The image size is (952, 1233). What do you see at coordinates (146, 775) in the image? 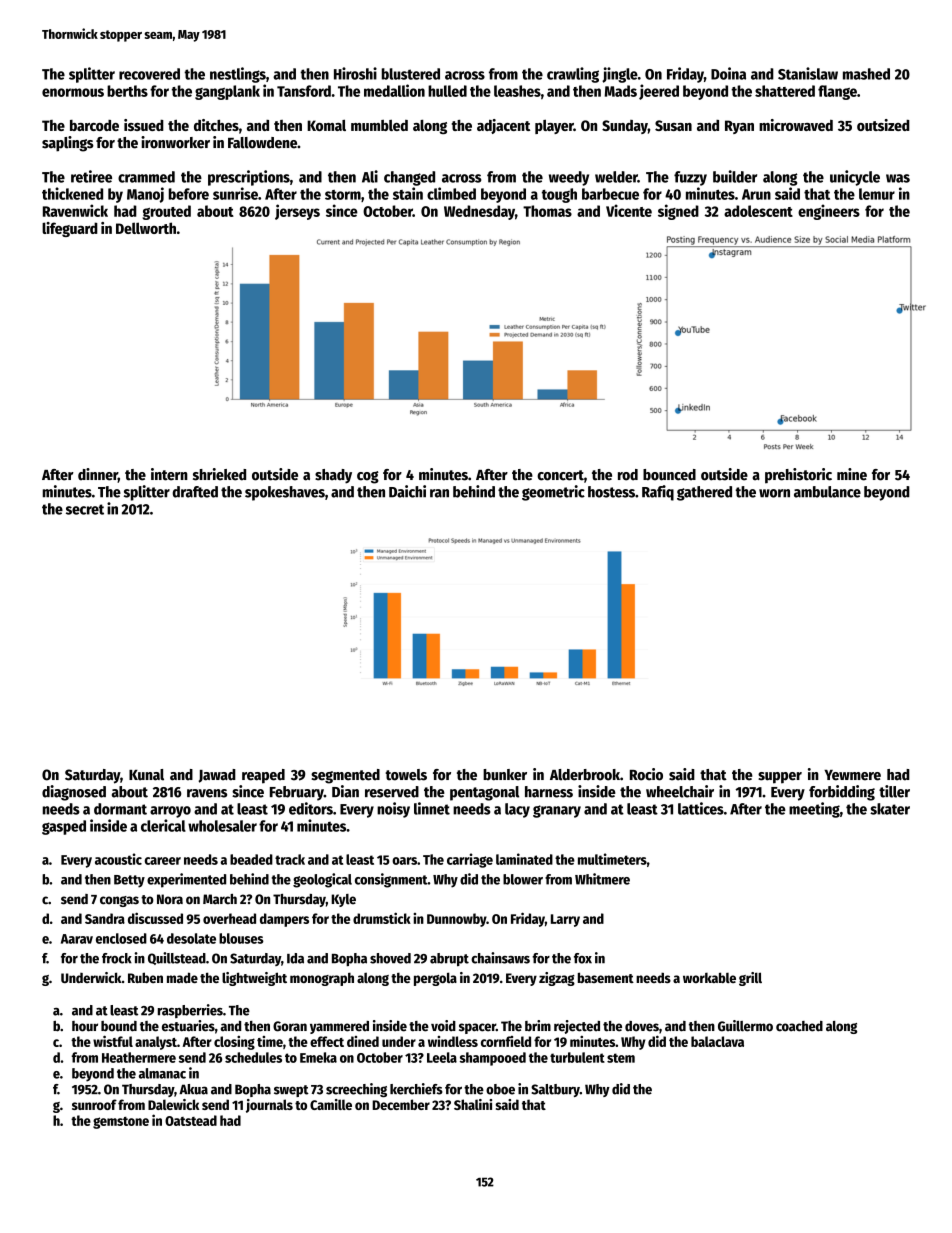
I see `Kunal` at bounding box center [146, 775].
